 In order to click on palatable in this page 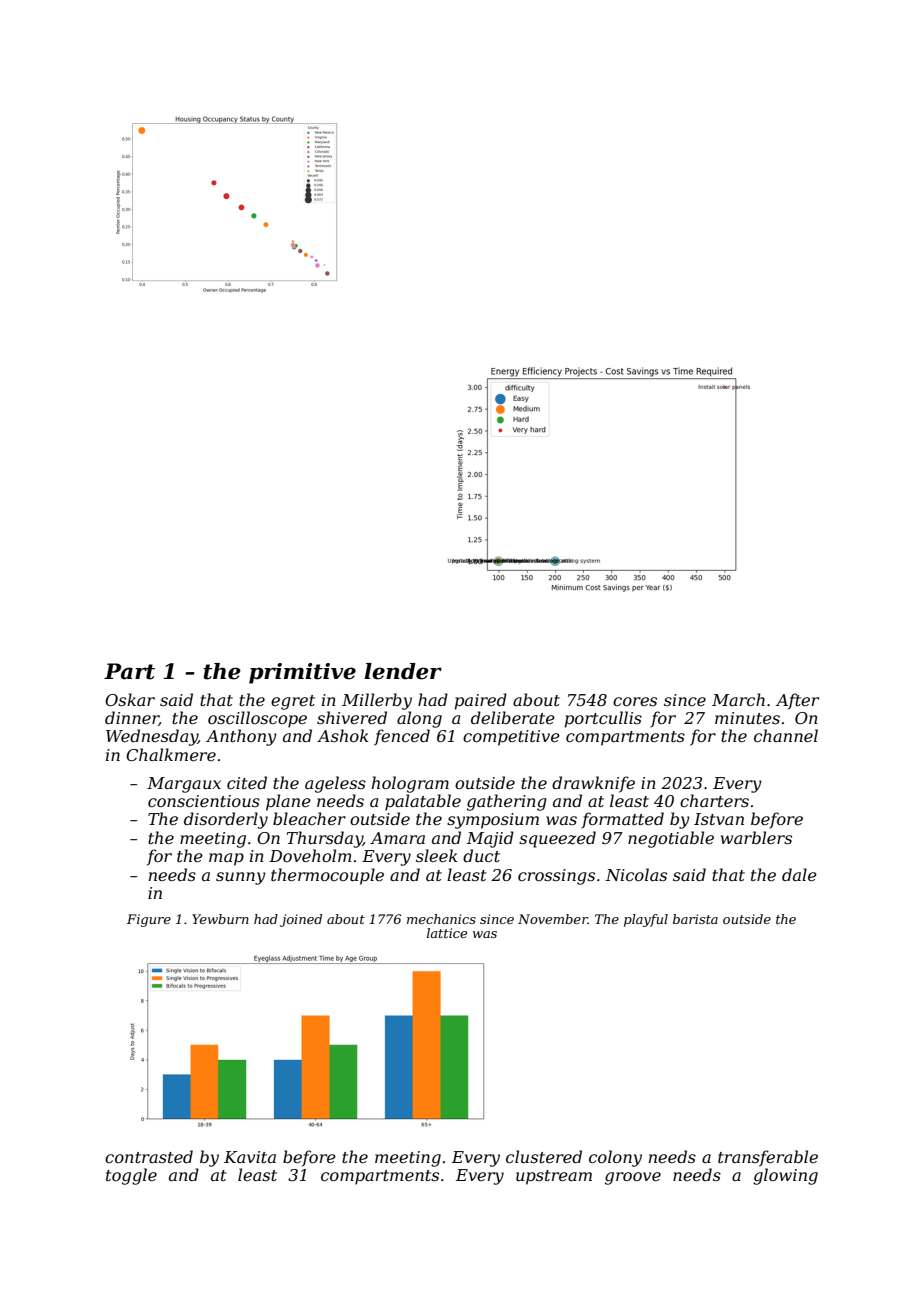, I will do `click(423, 802)`.
